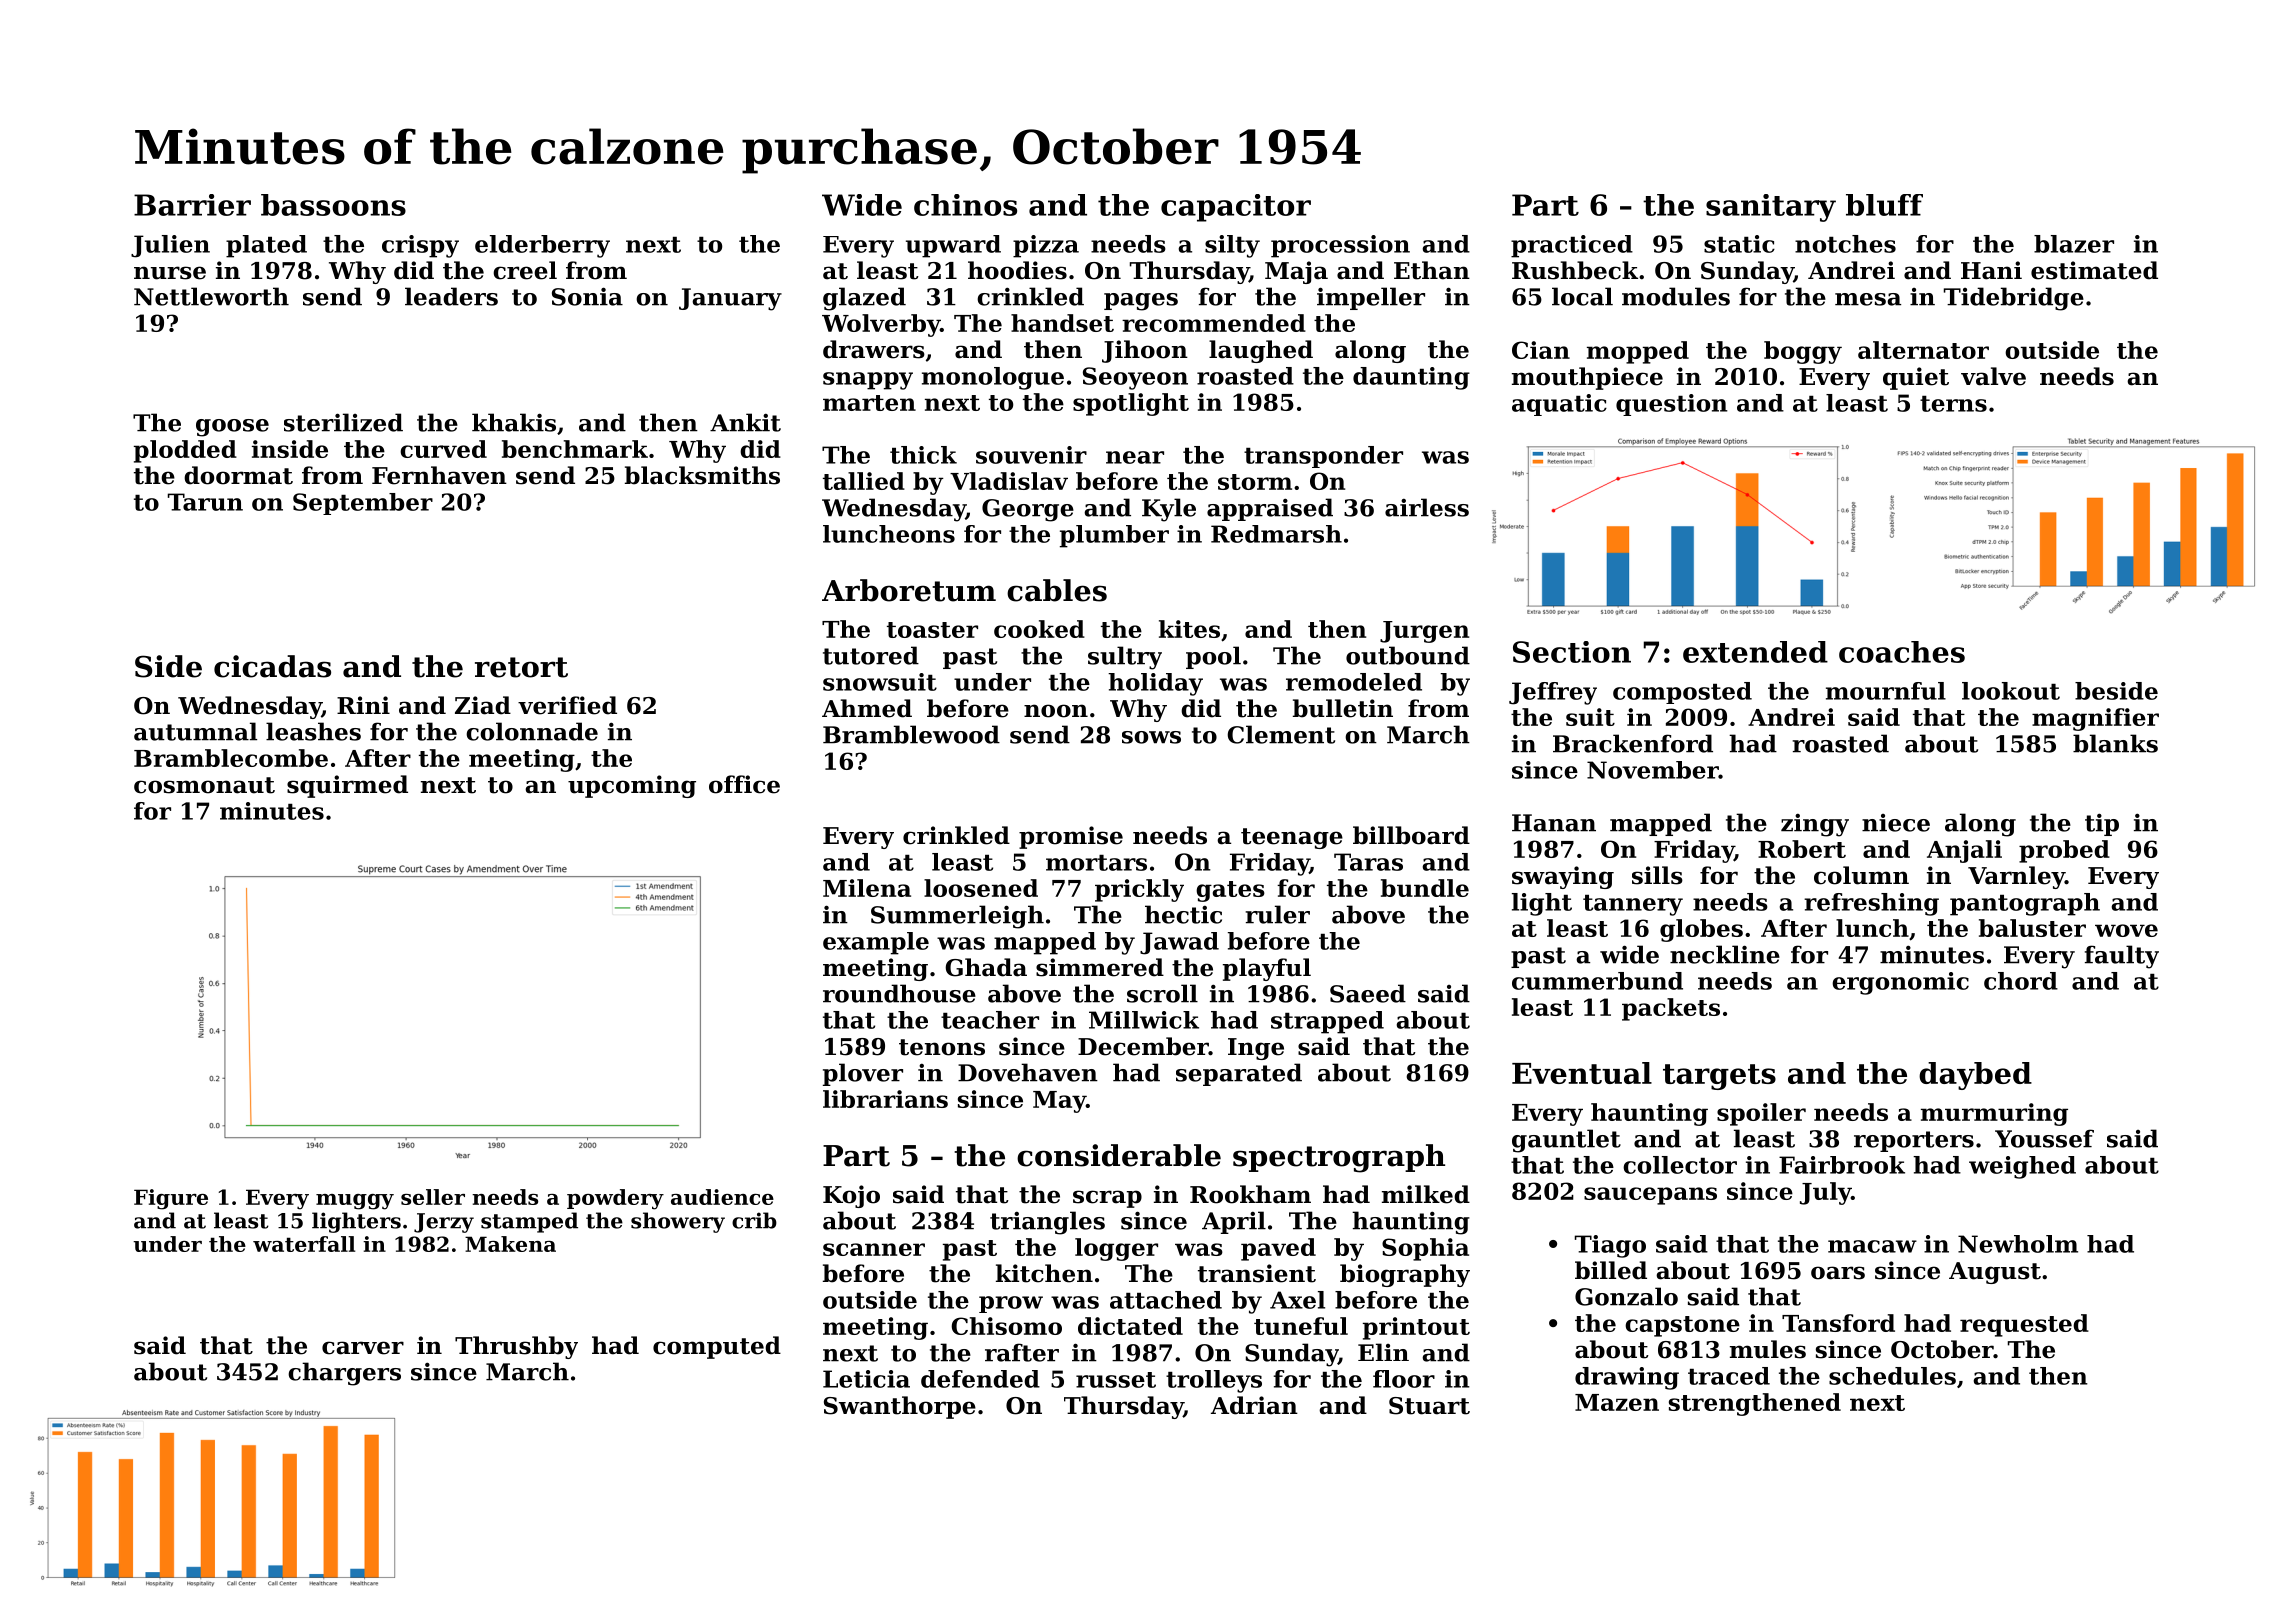 Image resolution: width=2292 pixels, height=1620 pixels. I want to click on spectrograph, so click(1339, 1158).
